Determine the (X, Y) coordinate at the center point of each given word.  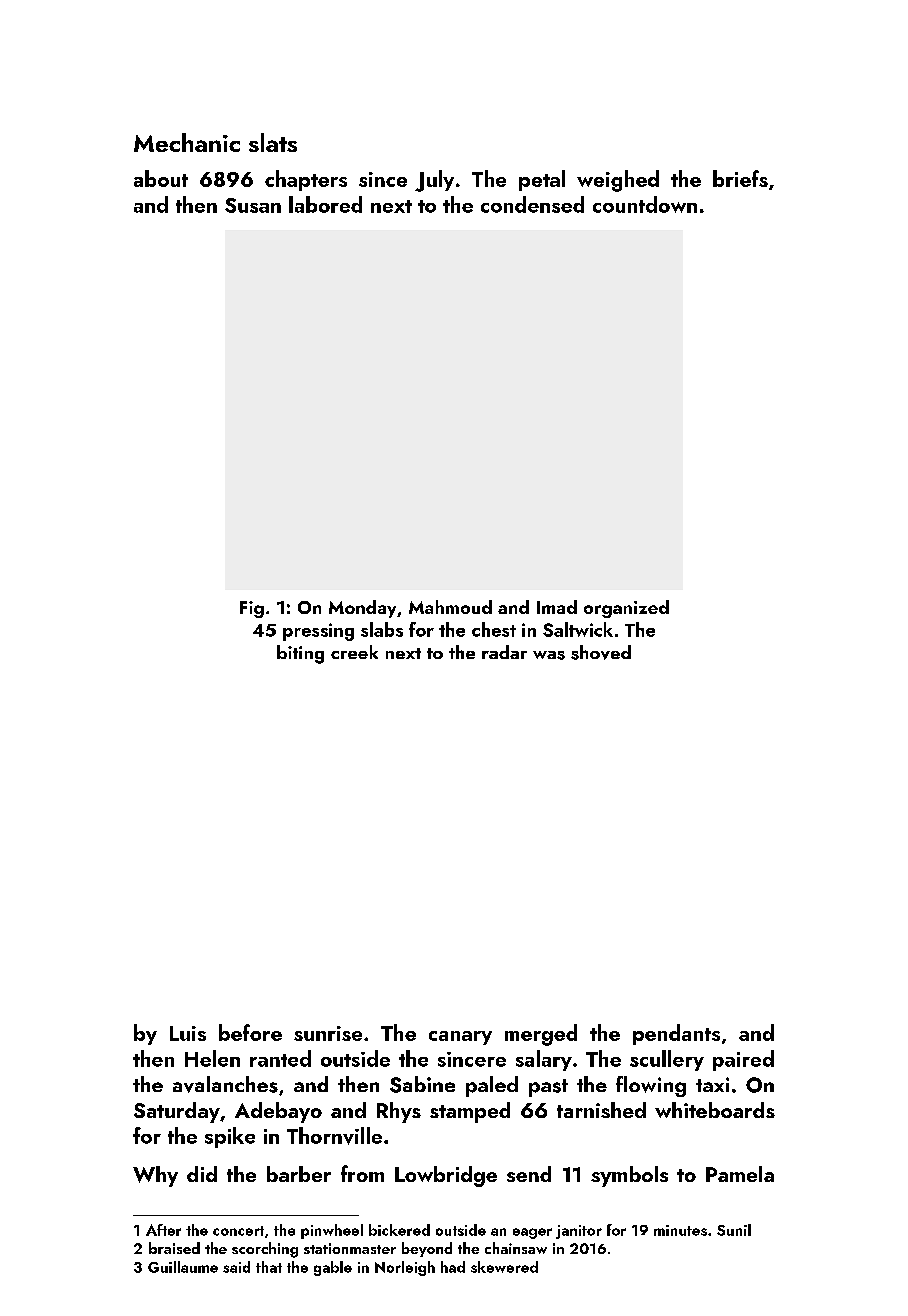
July (434, 181)
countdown (645, 204)
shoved (601, 652)
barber (299, 1174)
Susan (253, 205)
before (250, 1032)
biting (300, 654)
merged (541, 1035)
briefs (740, 178)
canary (460, 1038)
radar (504, 652)
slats (273, 142)
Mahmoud (450, 607)
